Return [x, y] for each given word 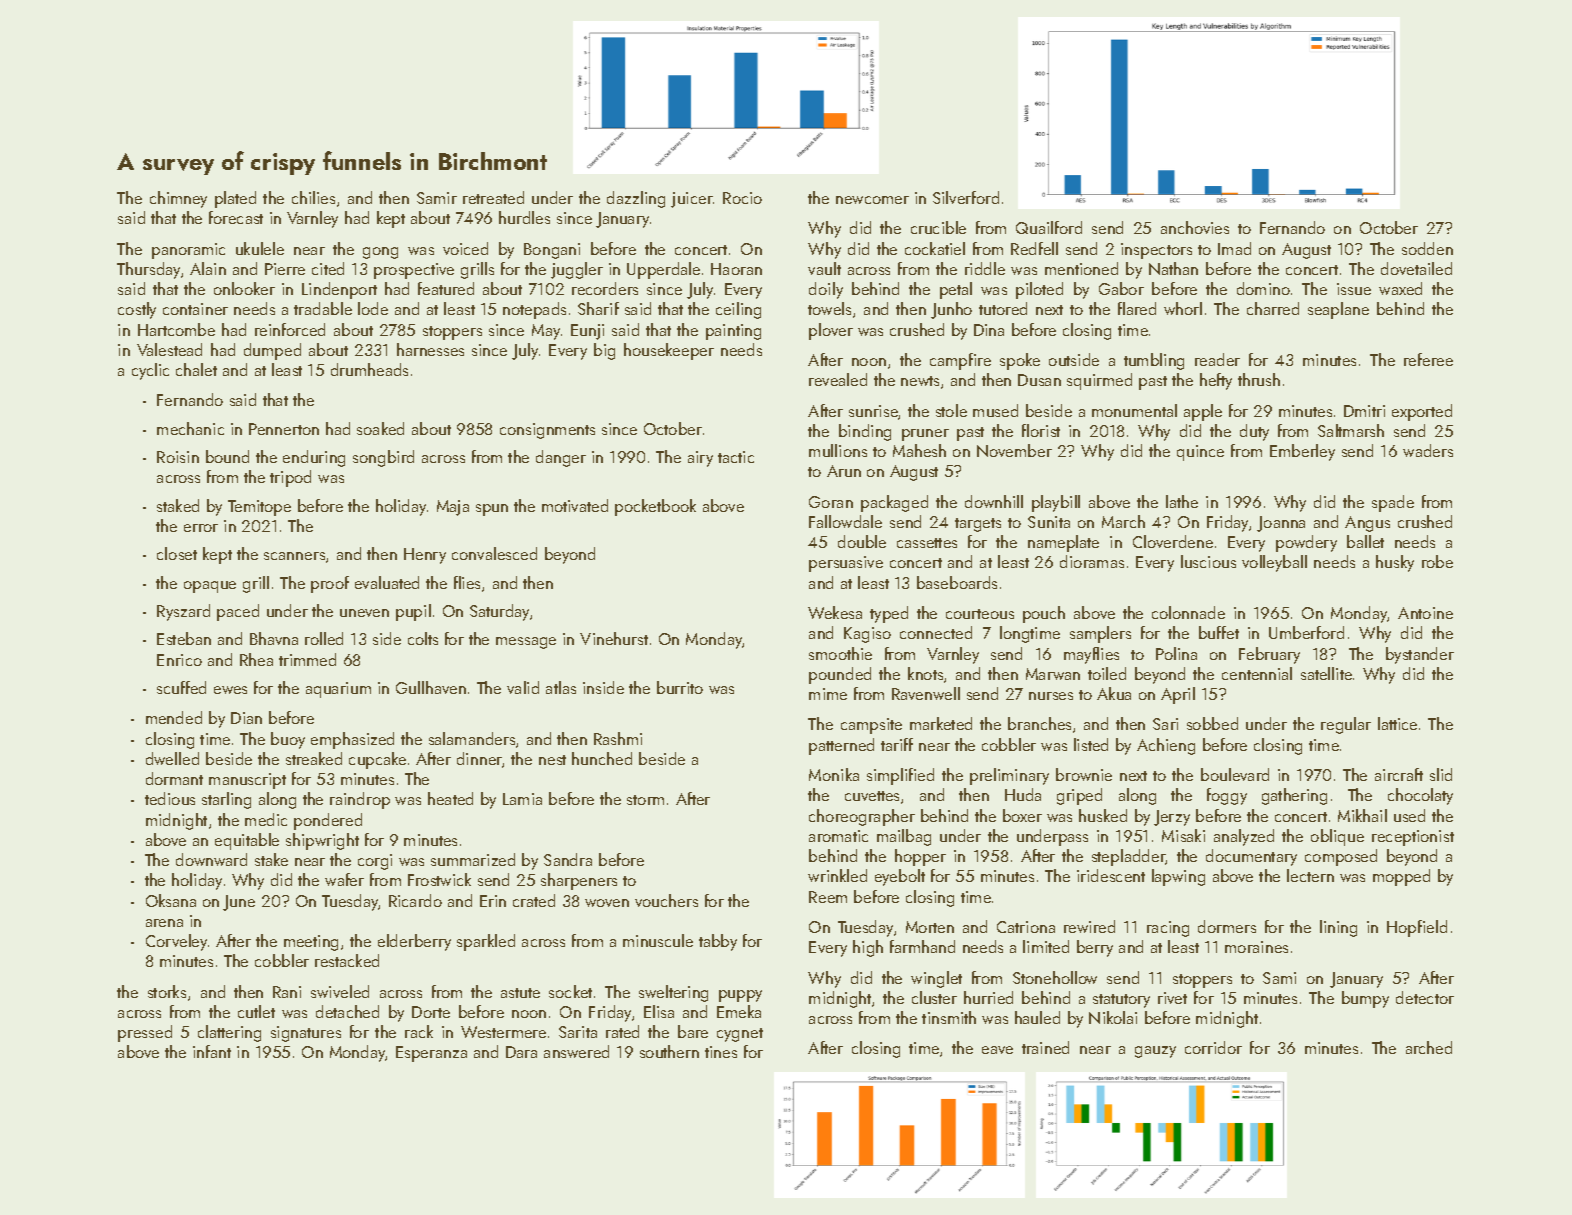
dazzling [636, 199]
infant [212, 1051]
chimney [178, 199]
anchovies [1195, 227]
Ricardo [415, 900]
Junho [951, 310]
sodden [1427, 248]
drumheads [369, 369]
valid [523, 687]
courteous [980, 614]
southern [669, 1051]
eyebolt [900, 877]
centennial [1257, 673]
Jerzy [1172, 818]
